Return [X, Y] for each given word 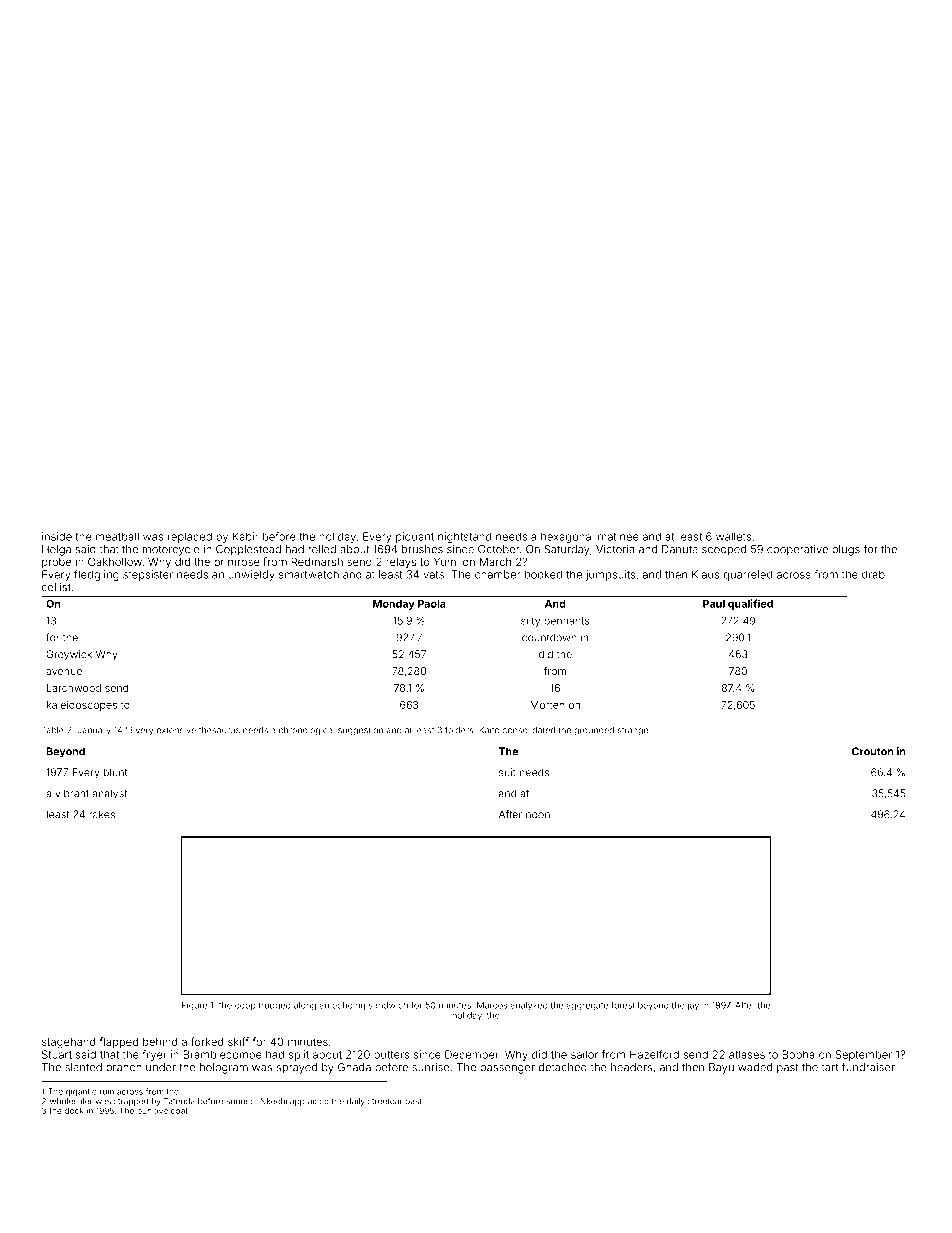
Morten [547, 705]
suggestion [360, 731]
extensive [176, 730]
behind [160, 1041]
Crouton [873, 751]
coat [179, 1111]
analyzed [529, 1006]
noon [538, 815]
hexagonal [567, 537]
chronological [307, 731]
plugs [846, 550]
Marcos [492, 1005]
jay [693, 1006]
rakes [102, 814]
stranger [635, 732]
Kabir [246, 536]
